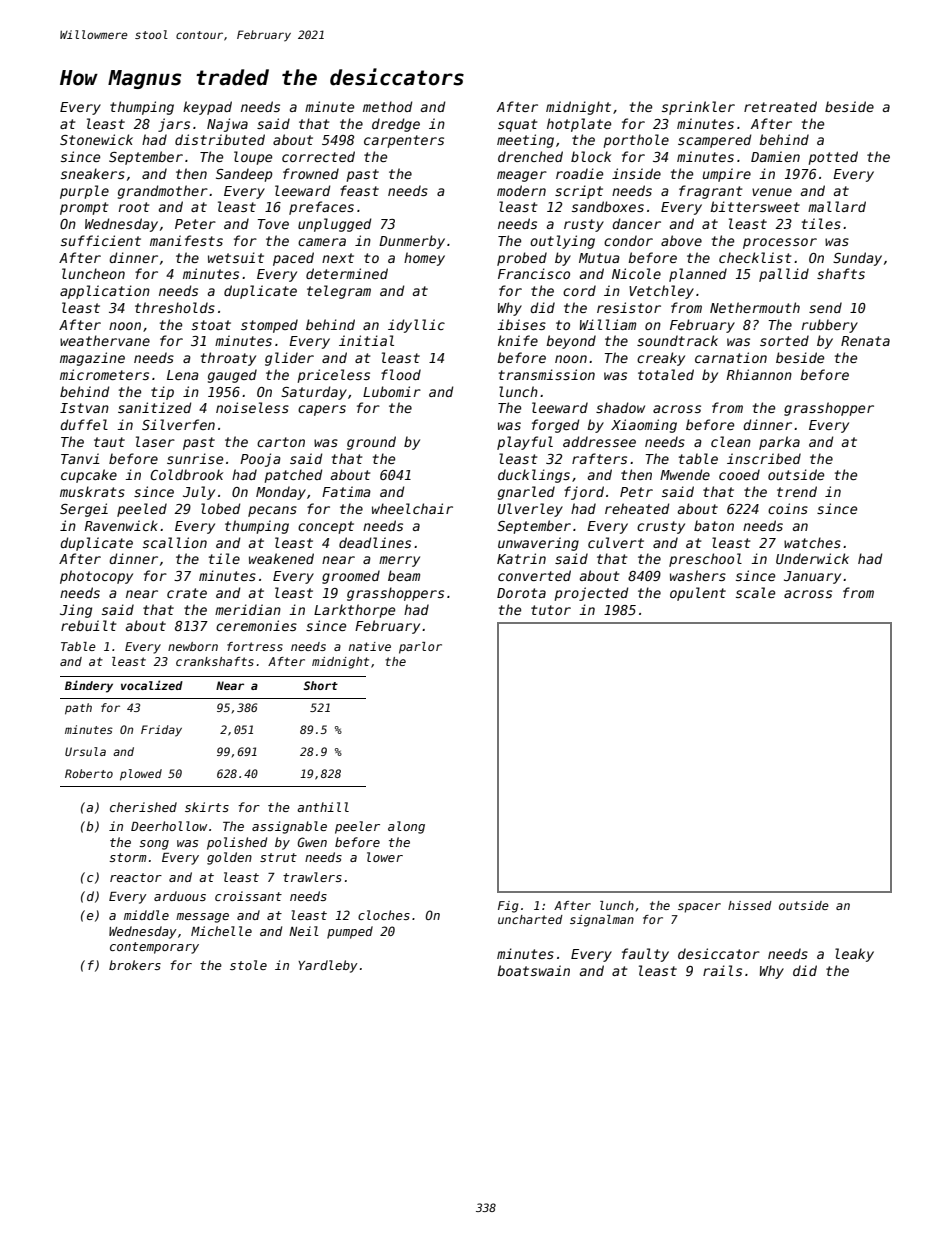 The image size is (952, 1233). What do you see at coordinates (161, 731) in the screenshot?
I see `Friday` at bounding box center [161, 731].
